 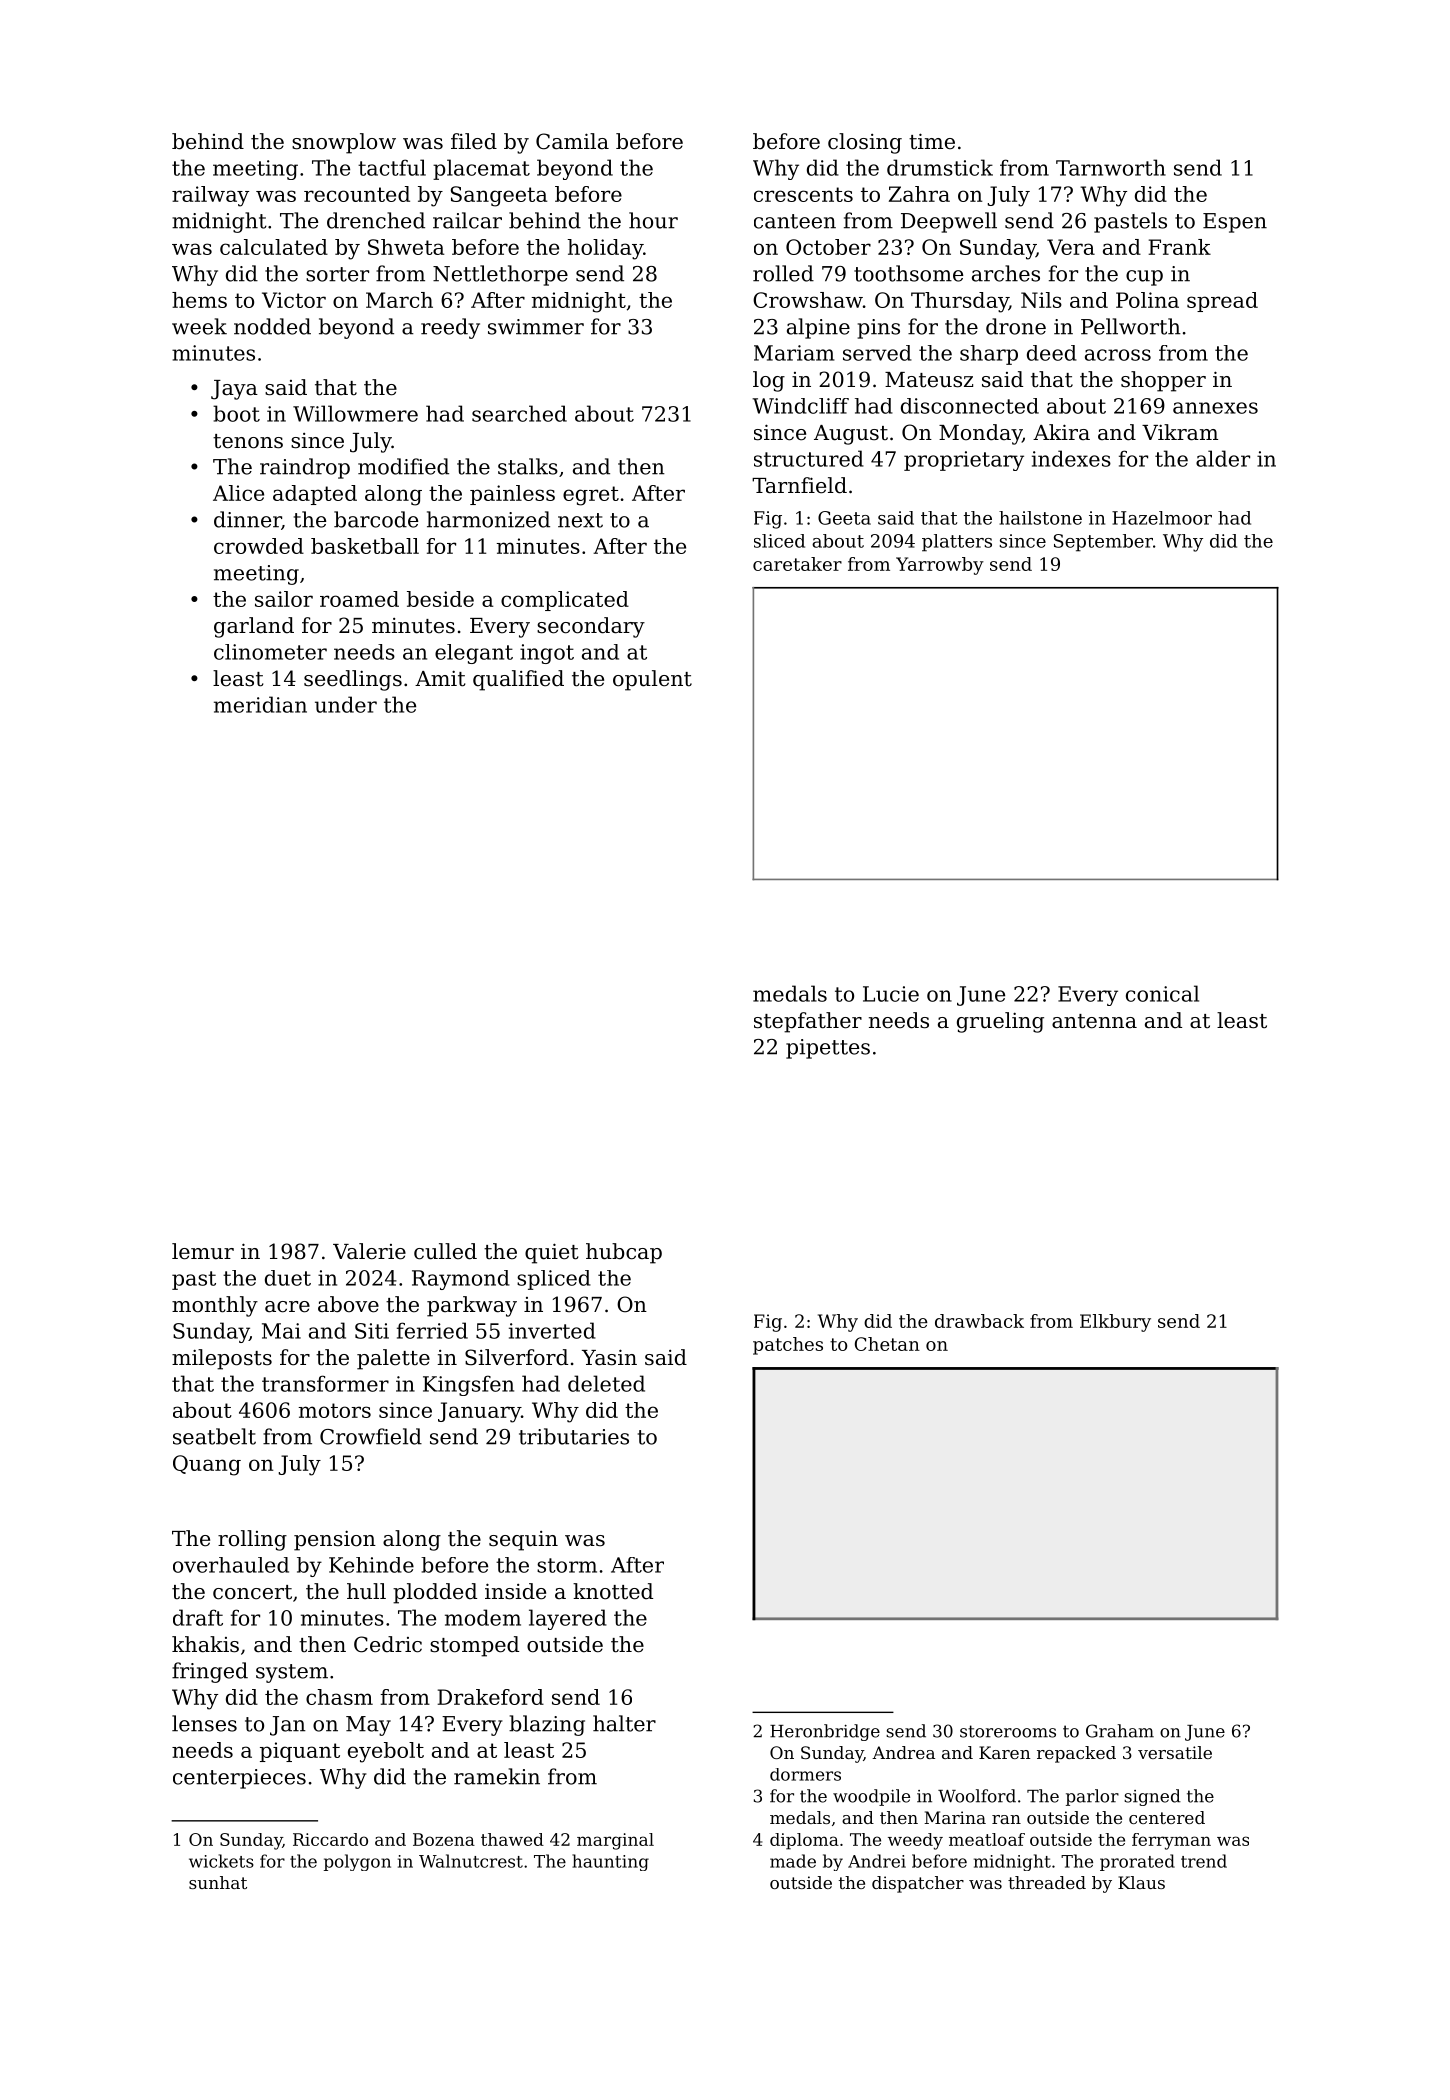 I want to click on closing, so click(x=865, y=143).
